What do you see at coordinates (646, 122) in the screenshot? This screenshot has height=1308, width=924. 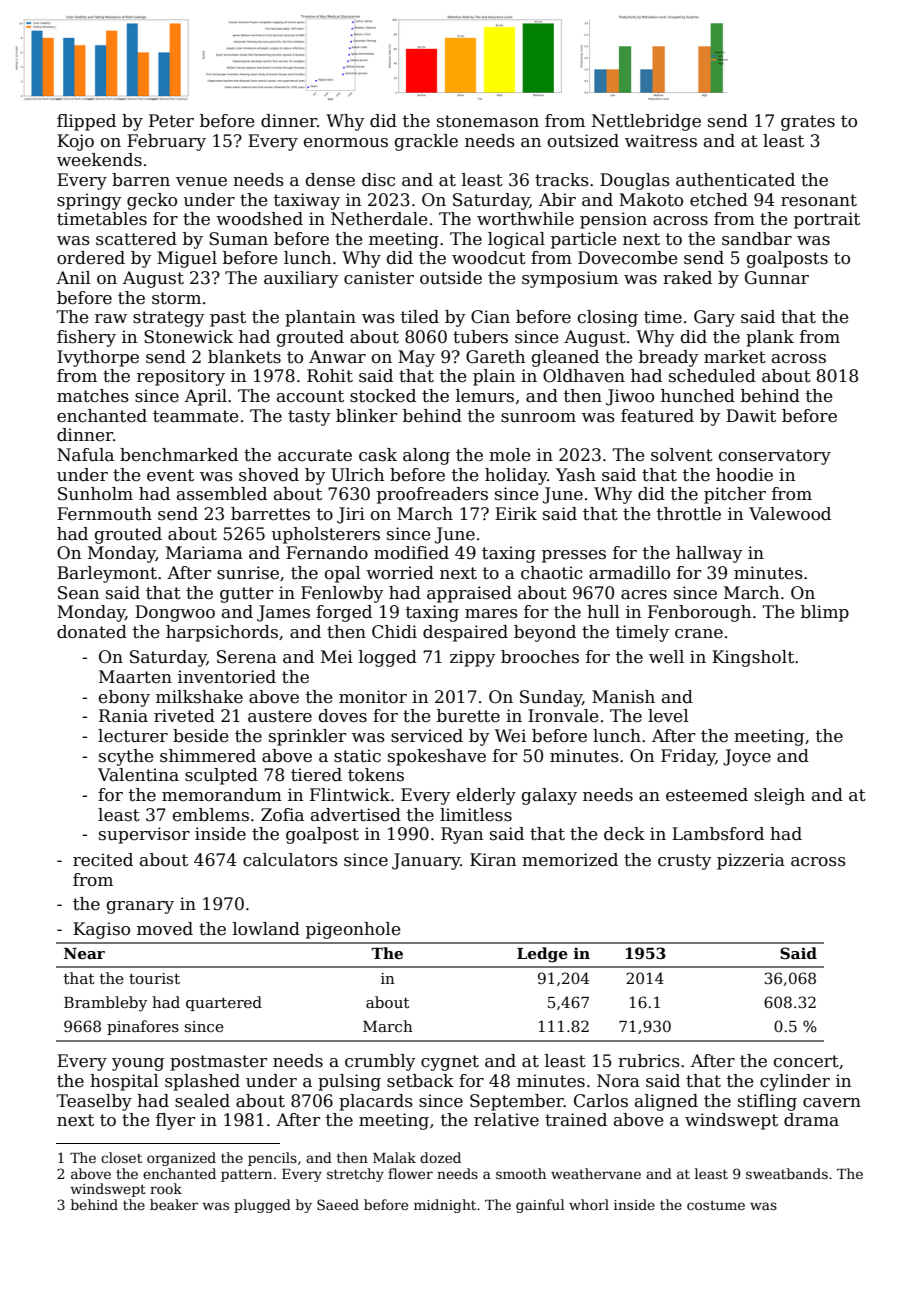 I see `Nettlebridge` at bounding box center [646, 122].
